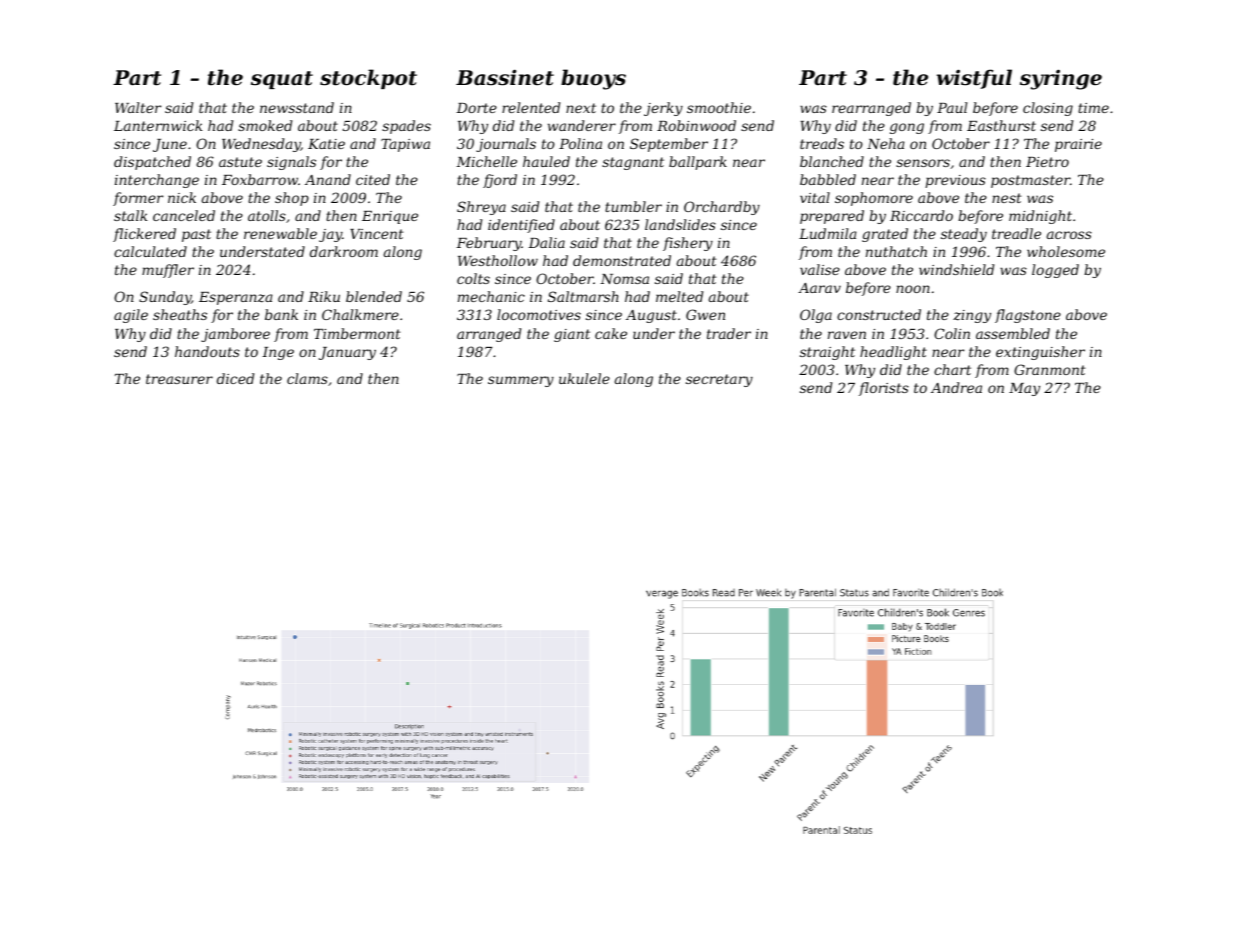  Describe the element at coordinates (832, 217) in the screenshot. I see `prepared` at that location.
